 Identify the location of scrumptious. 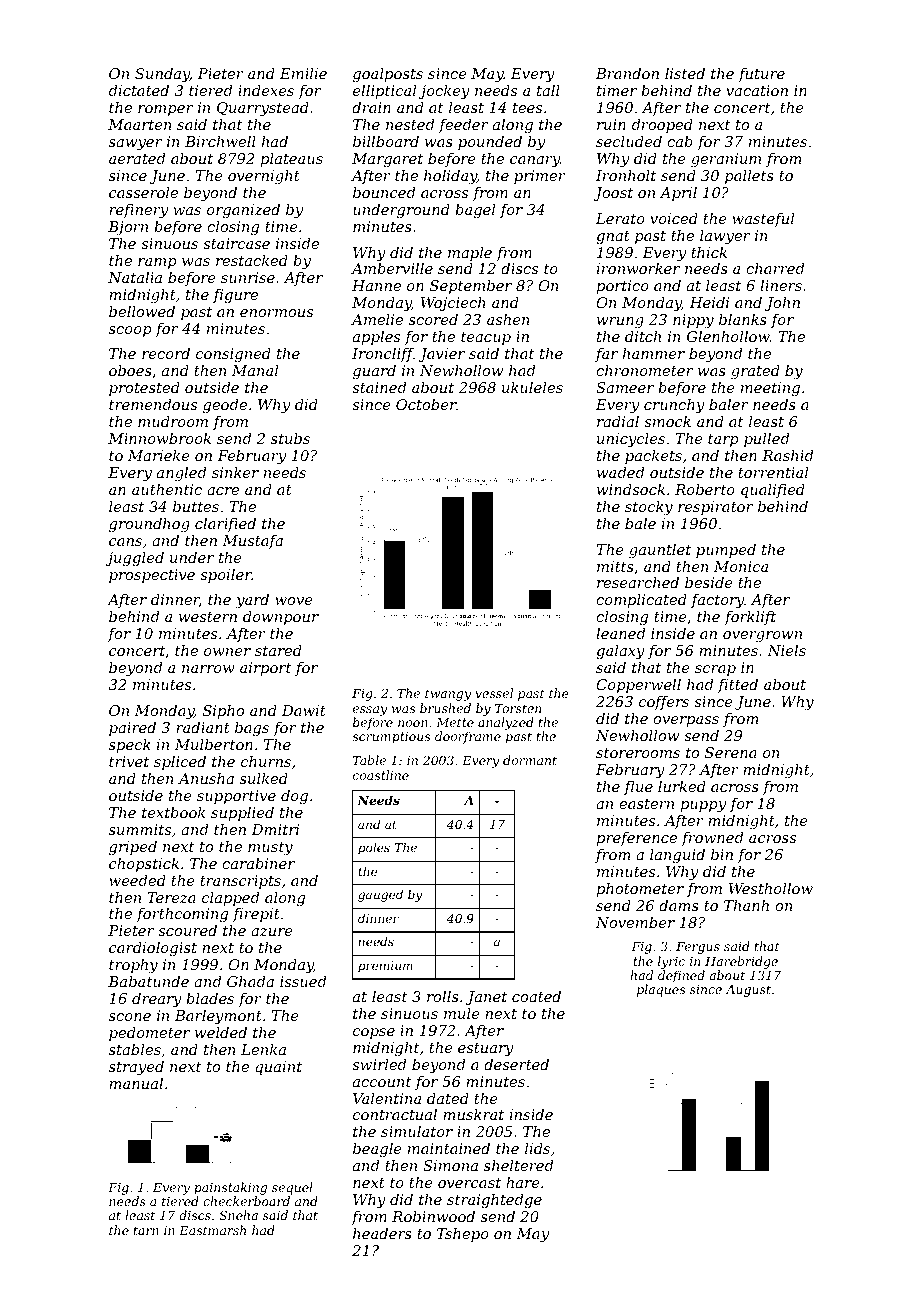
(391, 738).
